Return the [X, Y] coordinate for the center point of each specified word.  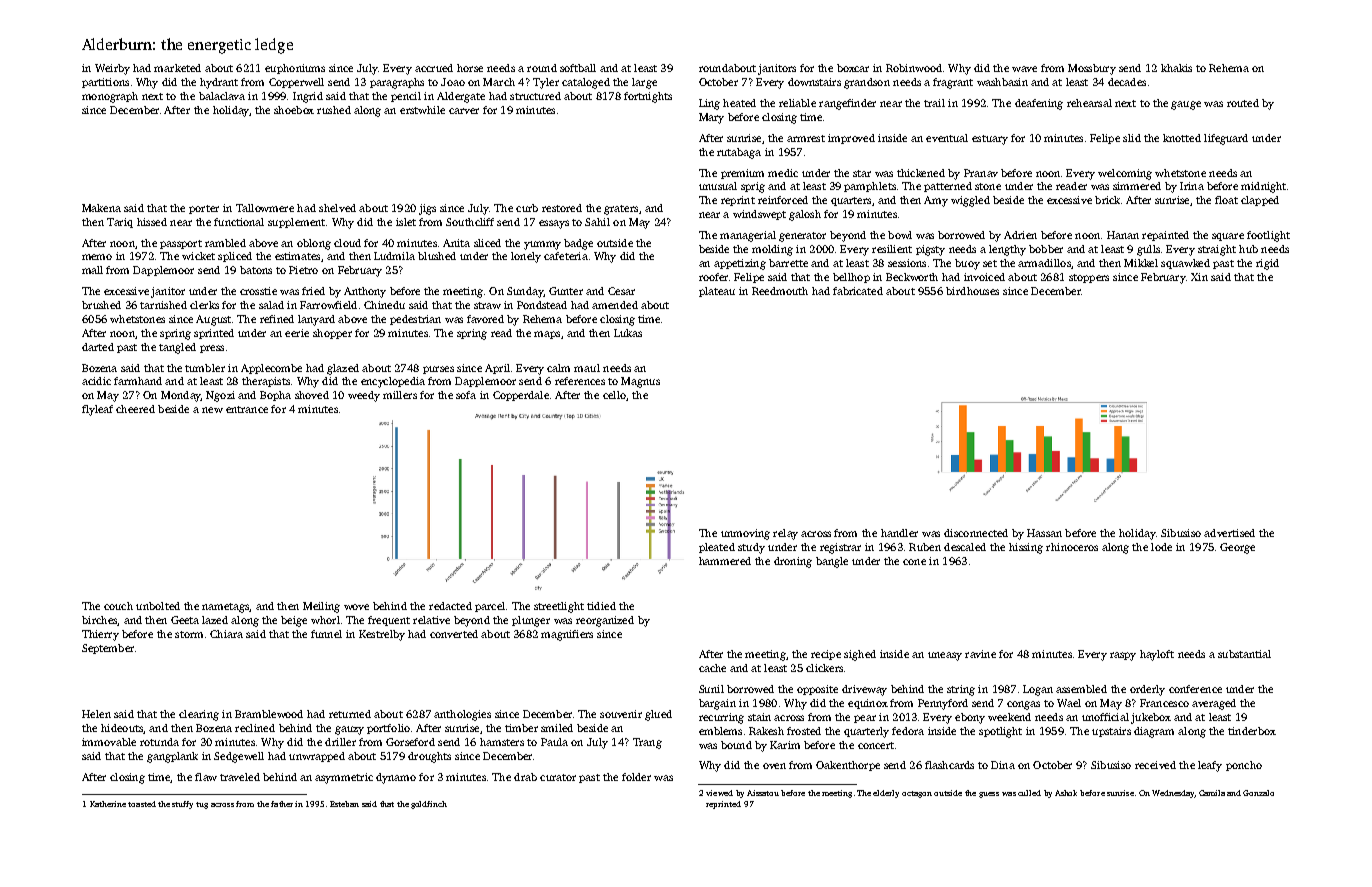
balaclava [222, 96]
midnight [1263, 187]
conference [1195, 689]
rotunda [159, 742]
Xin [1199, 277]
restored [562, 208]
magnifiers [567, 635]
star [862, 173]
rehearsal [1089, 103]
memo [97, 257]
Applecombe [271, 369]
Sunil [711, 689]
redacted [450, 606]
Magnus [640, 382]
